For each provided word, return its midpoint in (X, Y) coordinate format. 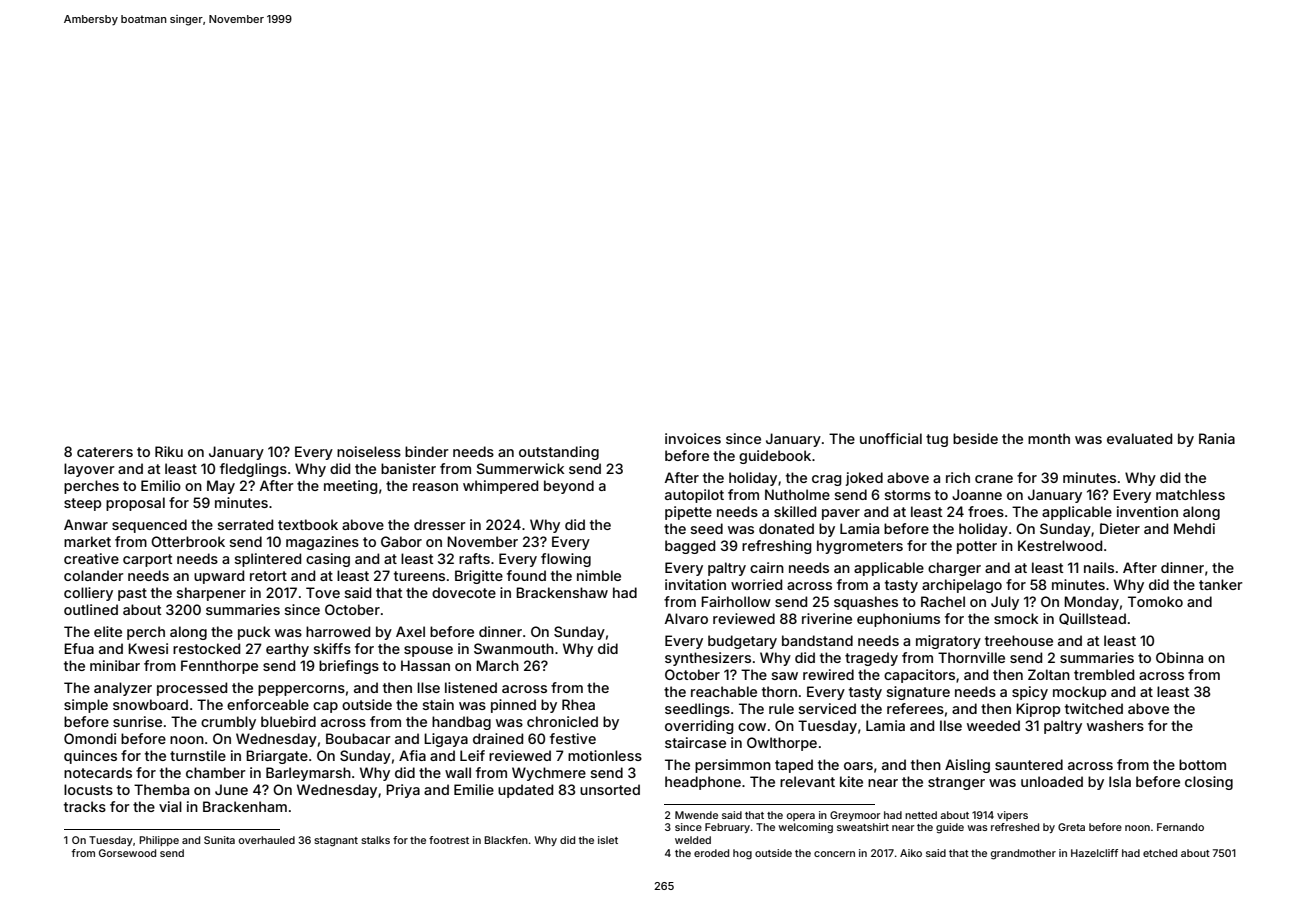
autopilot (694, 496)
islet (608, 840)
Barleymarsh (308, 774)
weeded (993, 725)
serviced (827, 708)
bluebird (288, 721)
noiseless (369, 451)
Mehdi (1194, 528)
